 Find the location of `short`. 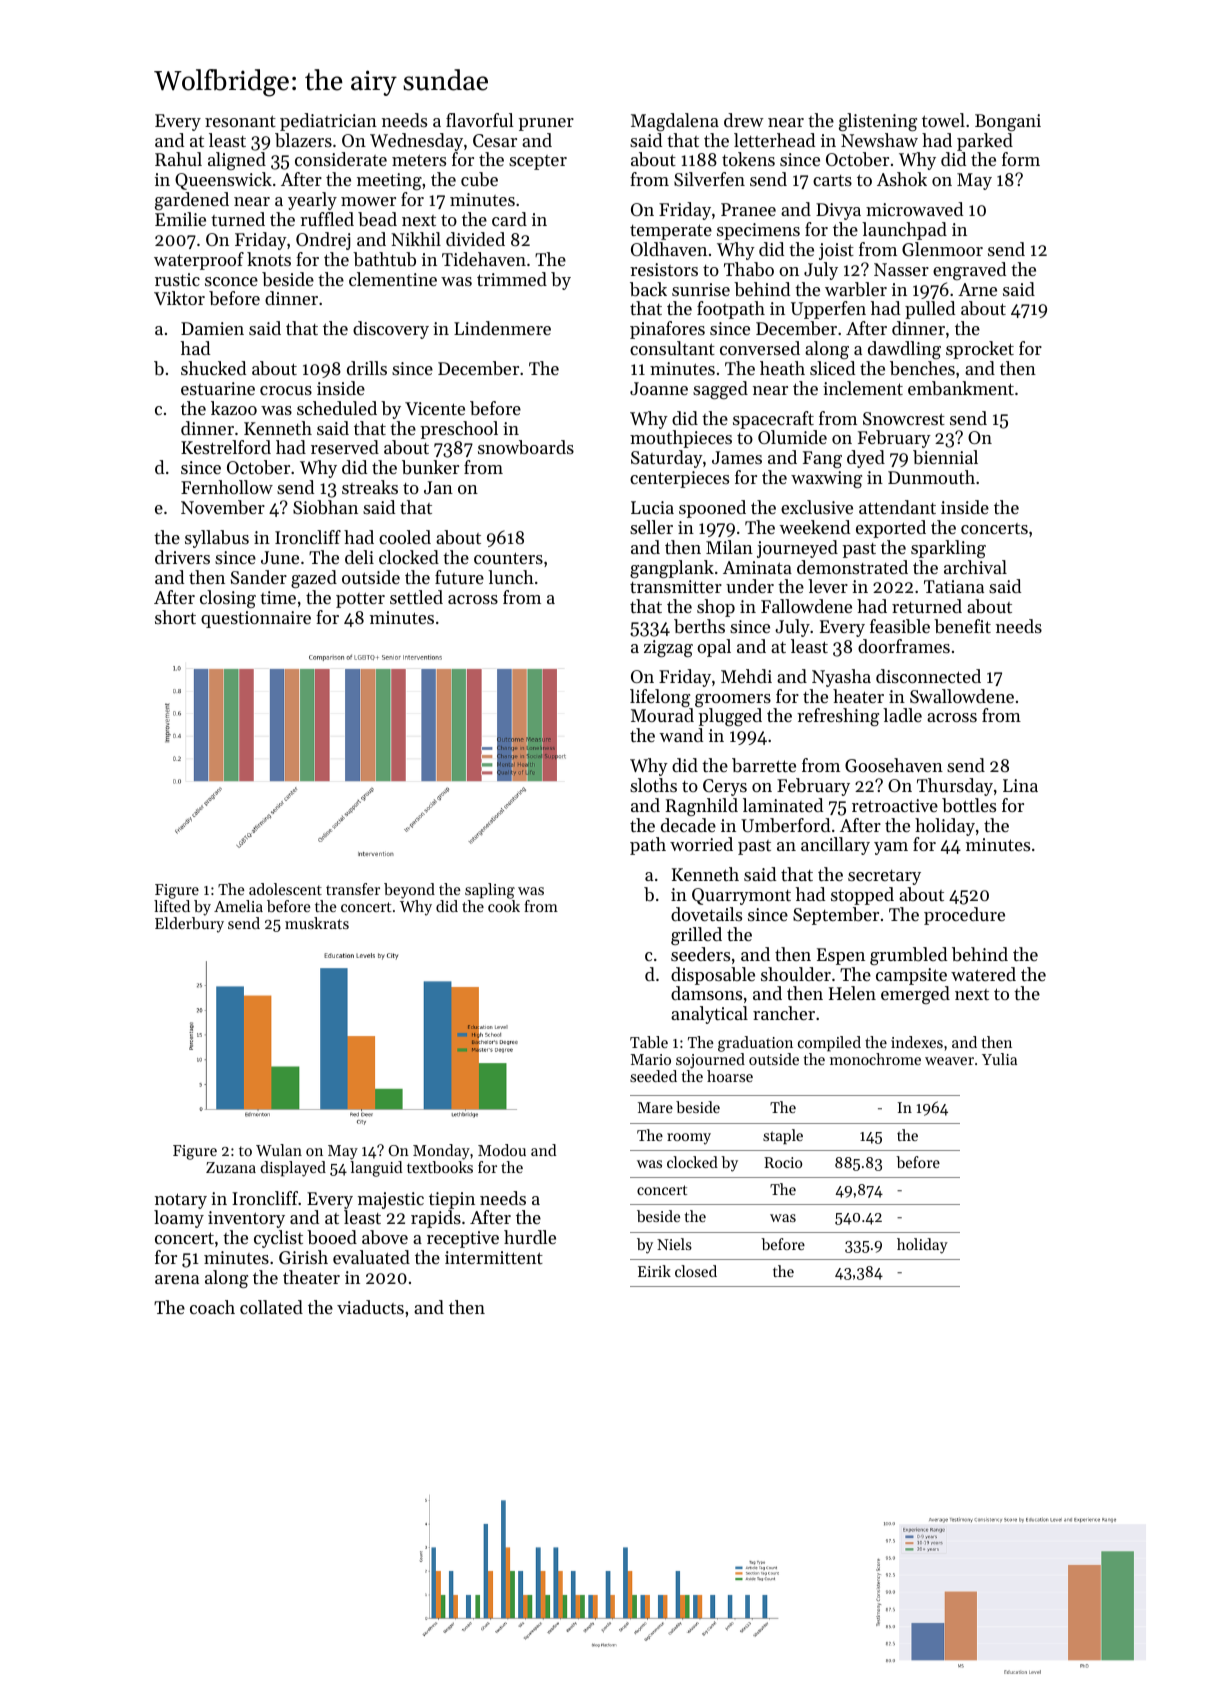

short is located at coordinates (175, 617).
